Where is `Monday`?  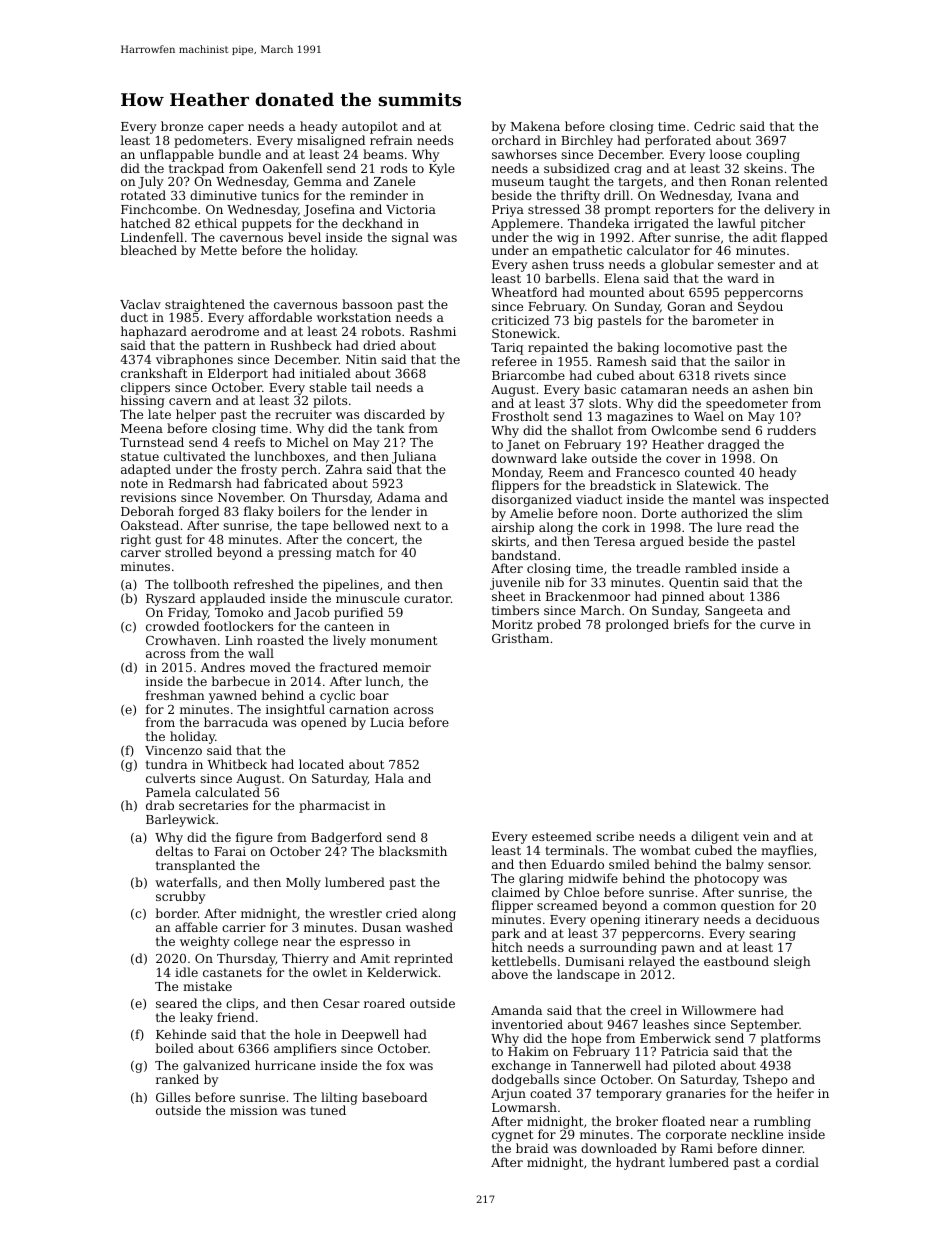
Monday is located at coordinates (516, 474).
